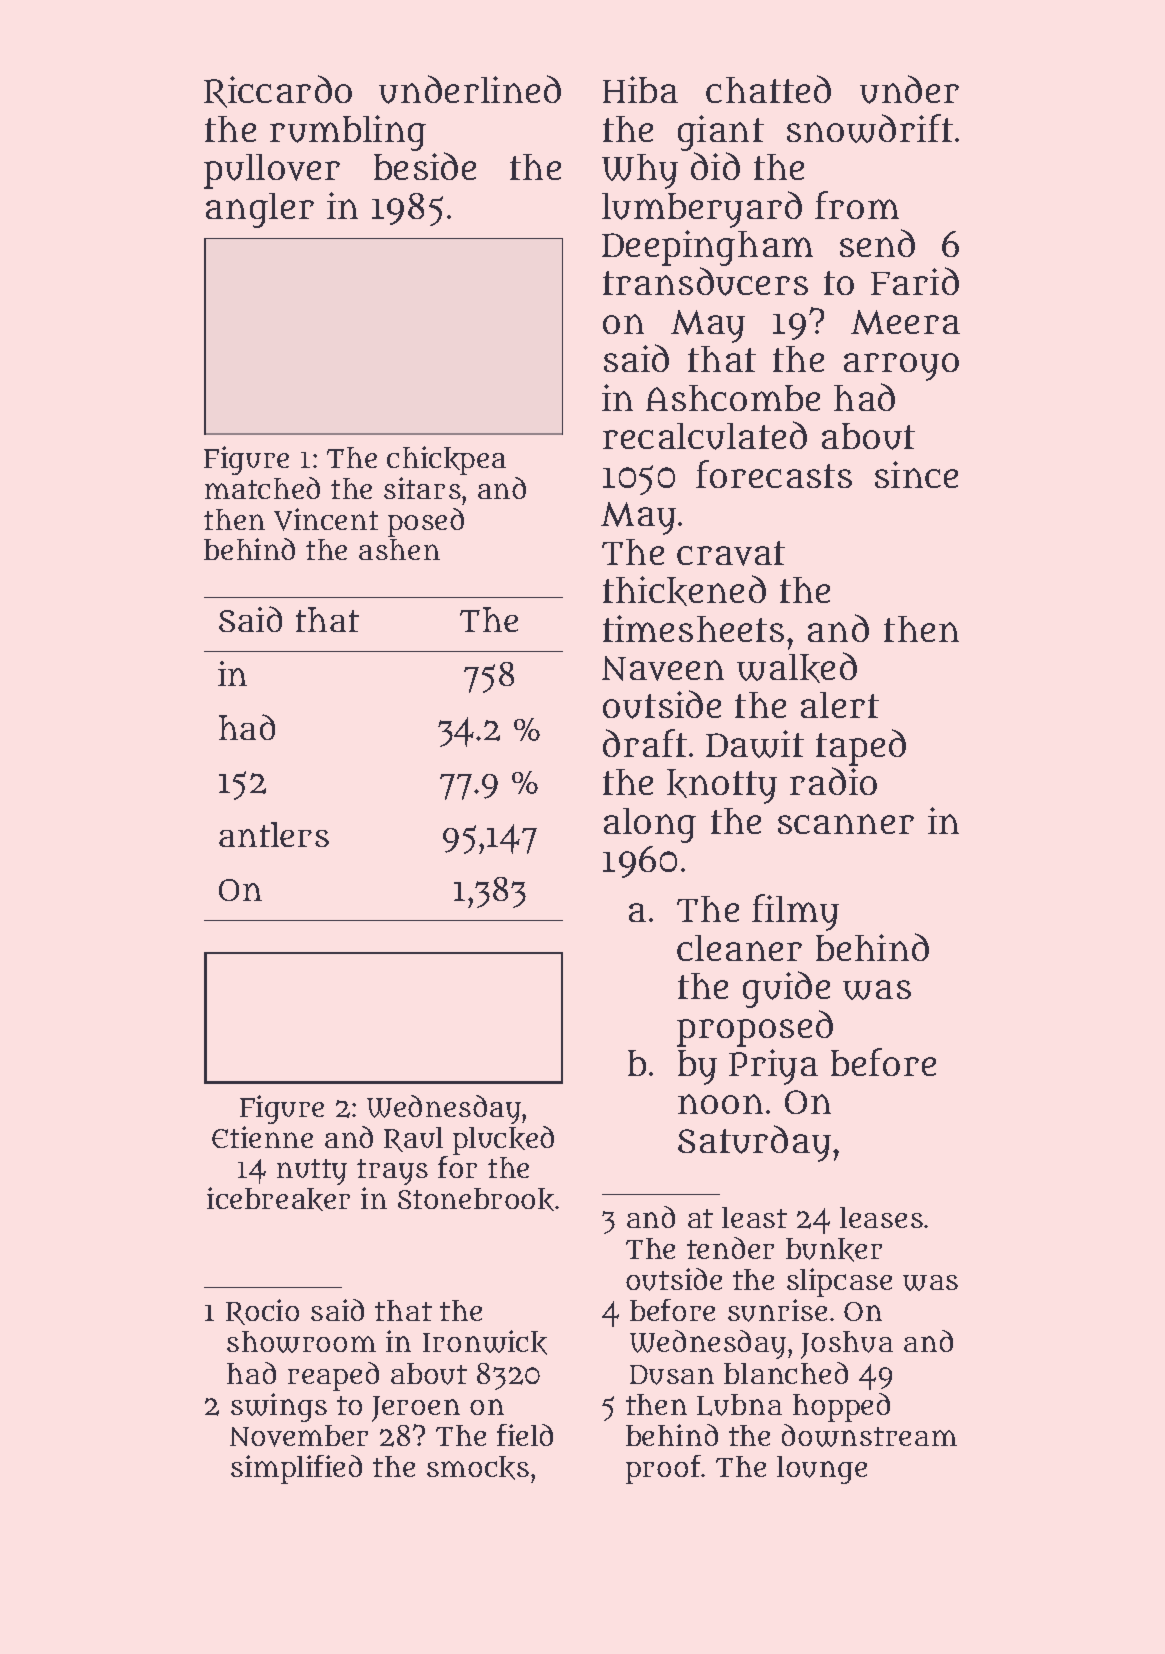 Image resolution: width=1165 pixels, height=1654 pixels. I want to click on proof, so click(664, 1469).
